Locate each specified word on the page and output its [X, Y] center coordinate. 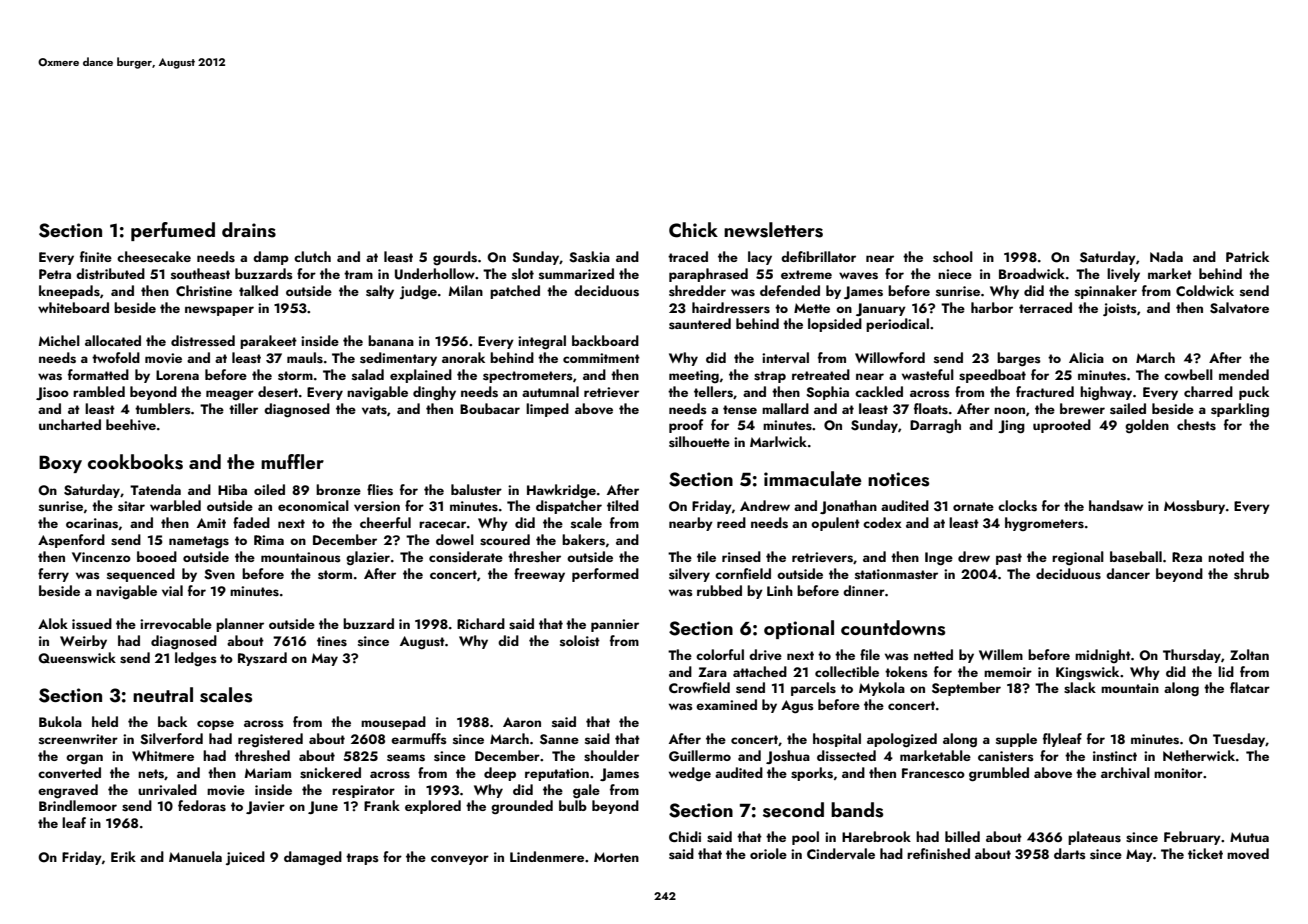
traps [362, 859]
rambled [99, 391]
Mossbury [1194, 507]
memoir [1008, 672]
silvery [689, 575]
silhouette [699, 442]
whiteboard [73, 307]
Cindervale [841, 853]
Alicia [1086, 357]
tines [332, 641]
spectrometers [528, 377]
